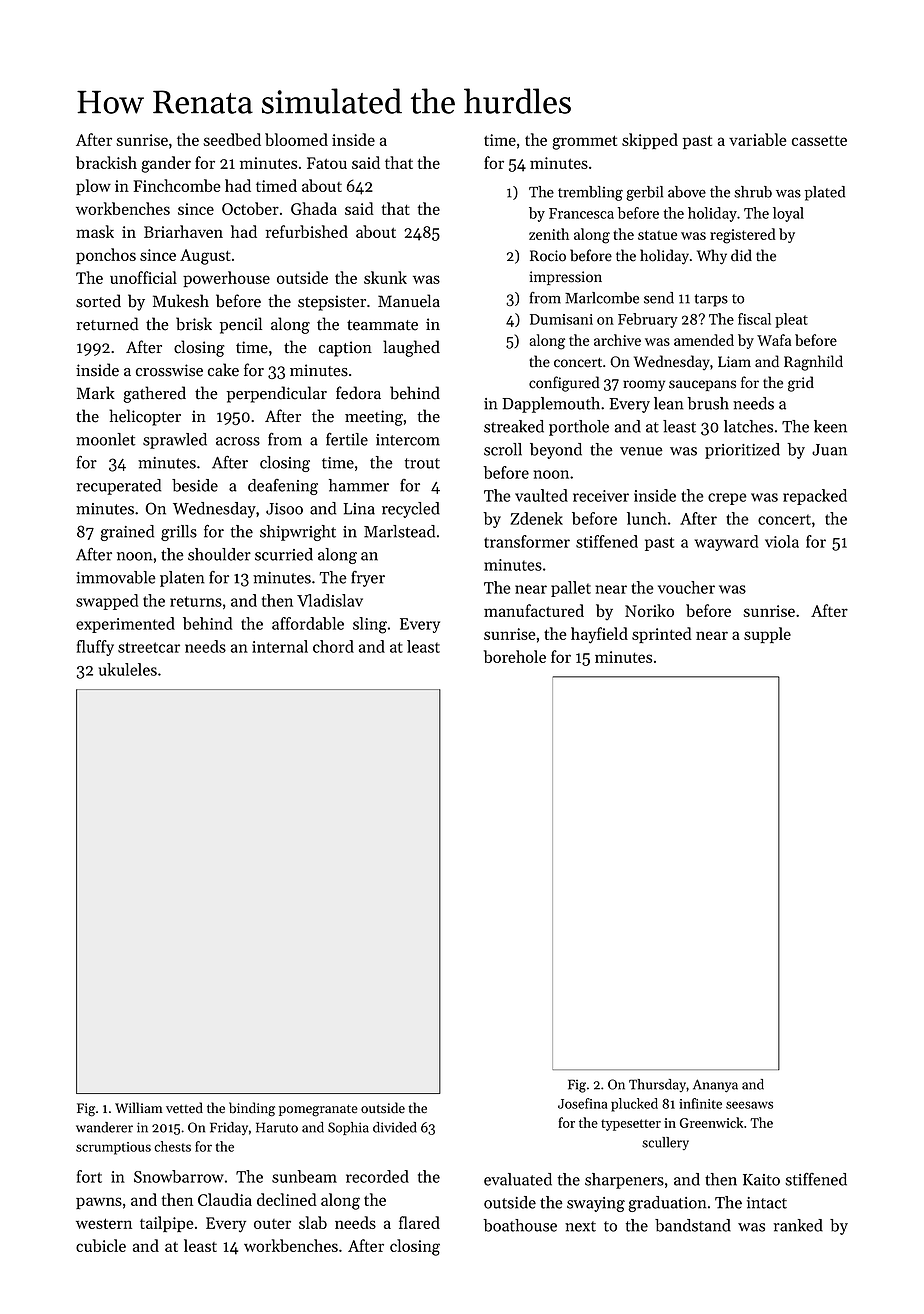 The width and height of the document is (924, 1314). I want to click on viola, so click(782, 541).
